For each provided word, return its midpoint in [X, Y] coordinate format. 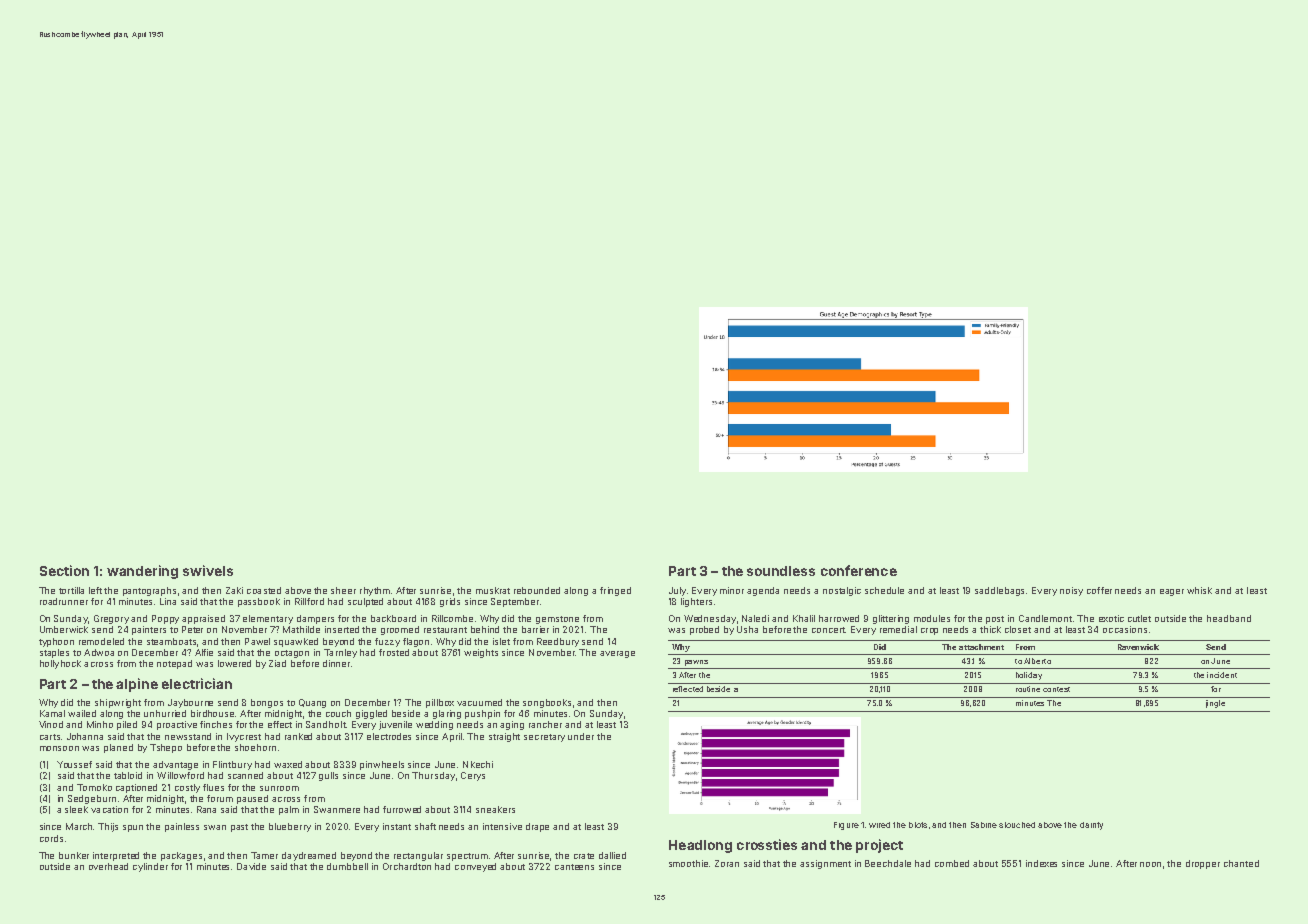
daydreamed [309, 856]
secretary [544, 738]
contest [1056, 689]
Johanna [85, 736]
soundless [781, 571]
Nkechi [478, 764]
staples [54, 653]
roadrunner [64, 601]
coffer [1099, 590]
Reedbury [558, 642]
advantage [175, 765]
